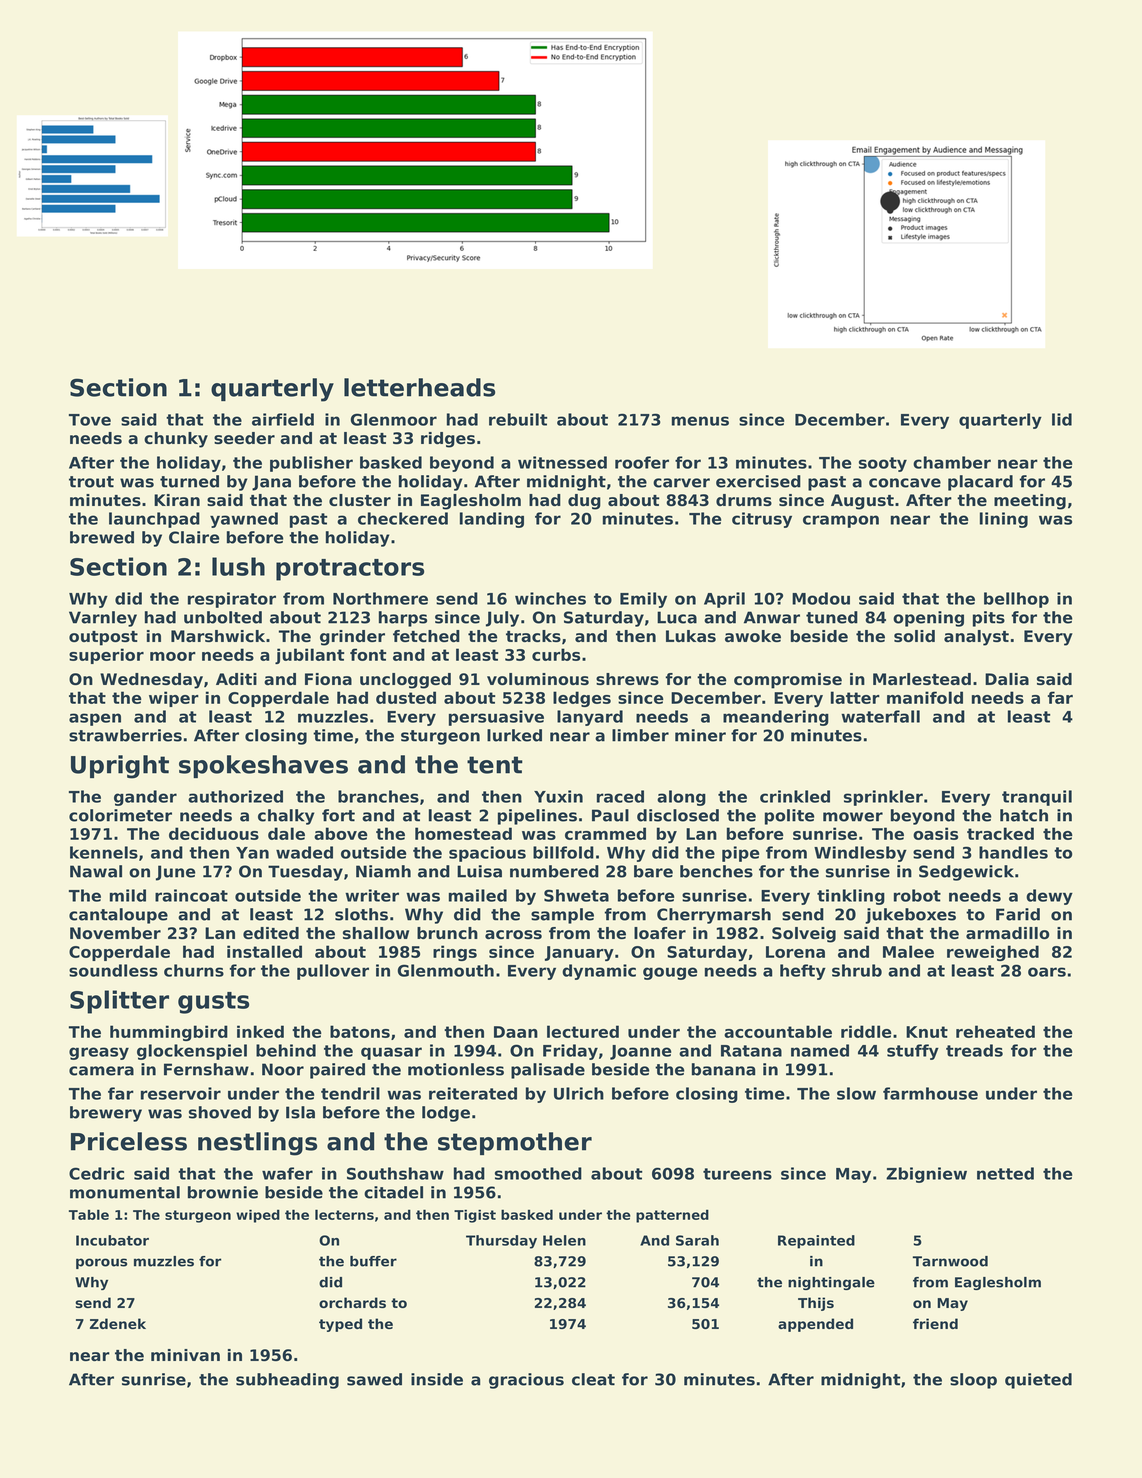  I want to click on farmhouse, so click(930, 1093).
